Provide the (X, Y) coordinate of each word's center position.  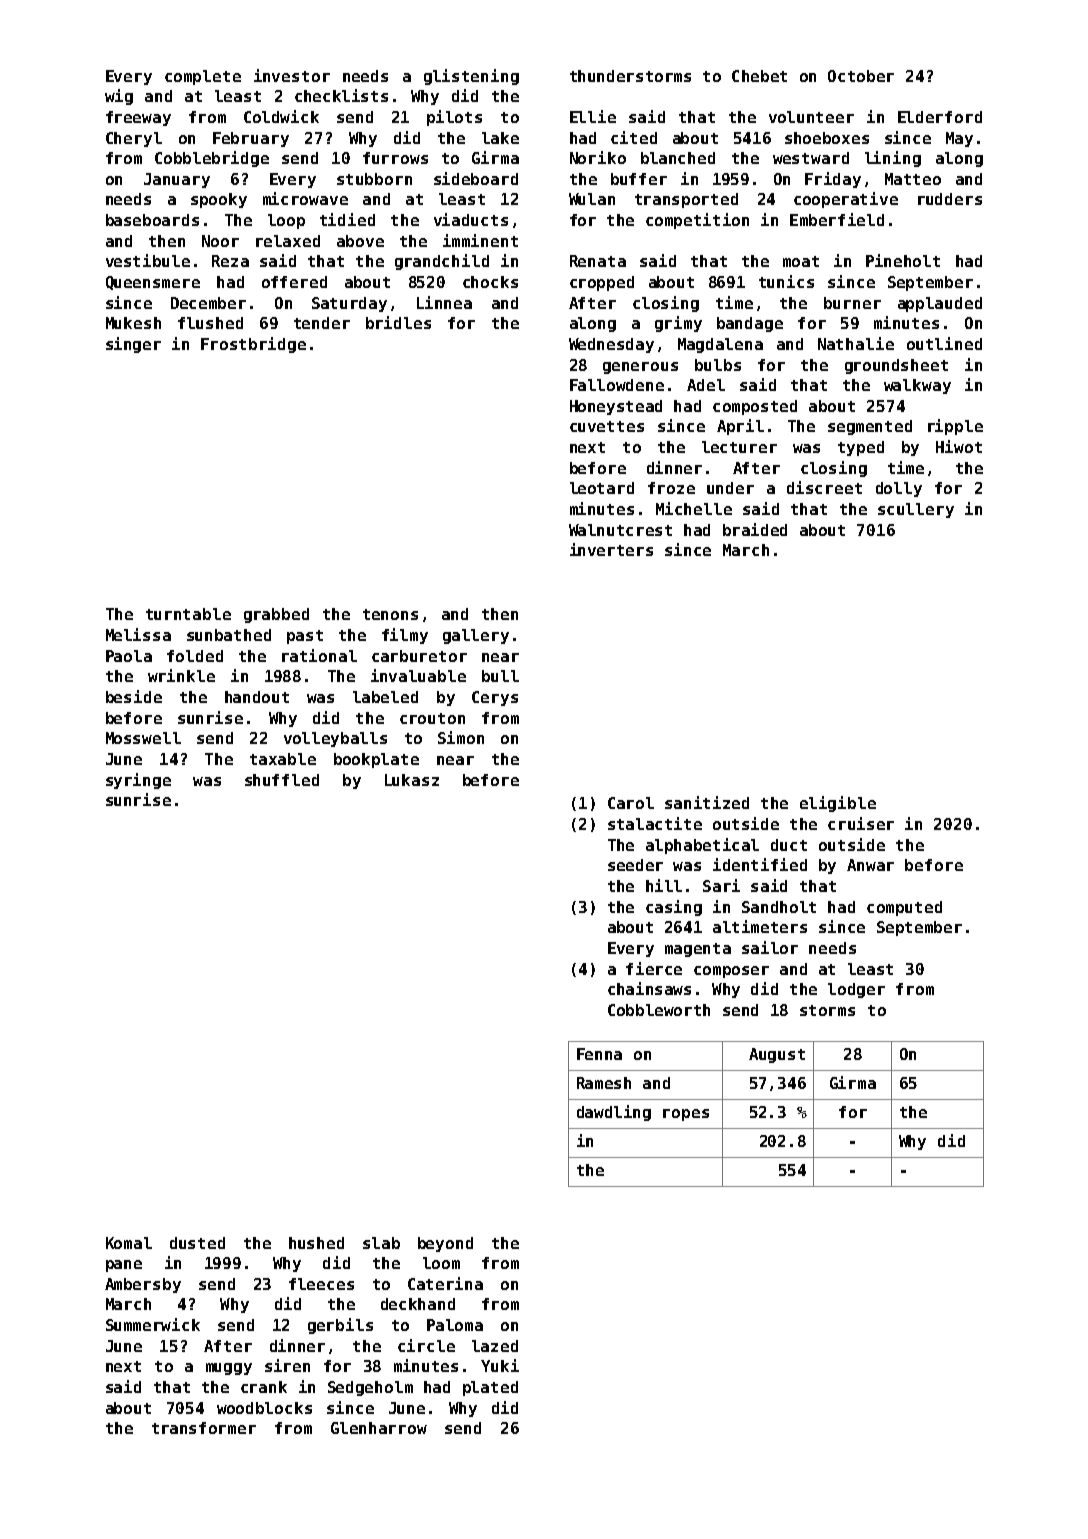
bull (500, 676)
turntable (188, 614)
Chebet (759, 76)
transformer (204, 1428)
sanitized (707, 802)
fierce (654, 968)
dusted (197, 1243)
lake (500, 138)
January (177, 180)
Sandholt (779, 907)
